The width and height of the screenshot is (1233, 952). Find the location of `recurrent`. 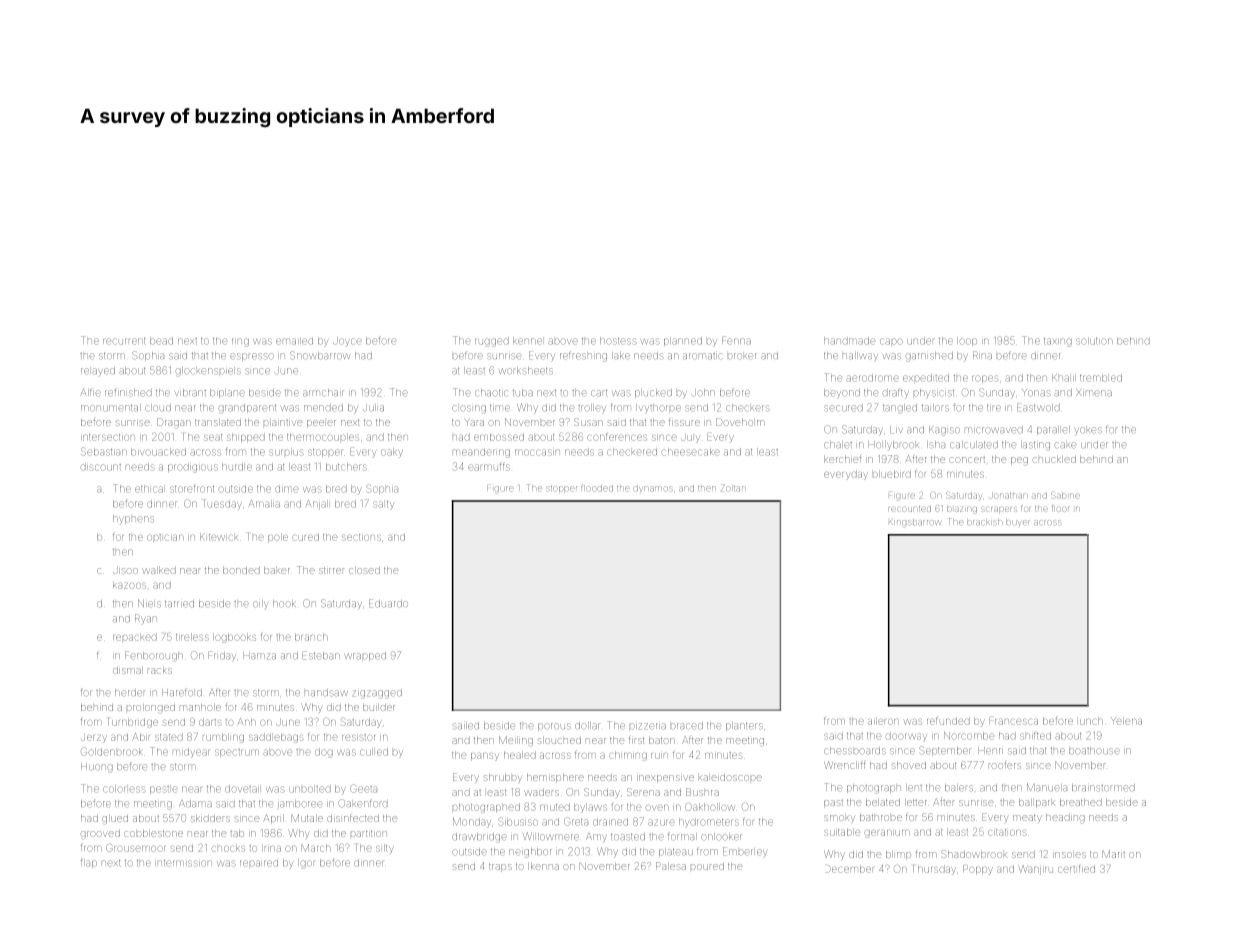

recurrent is located at coordinates (124, 341).
